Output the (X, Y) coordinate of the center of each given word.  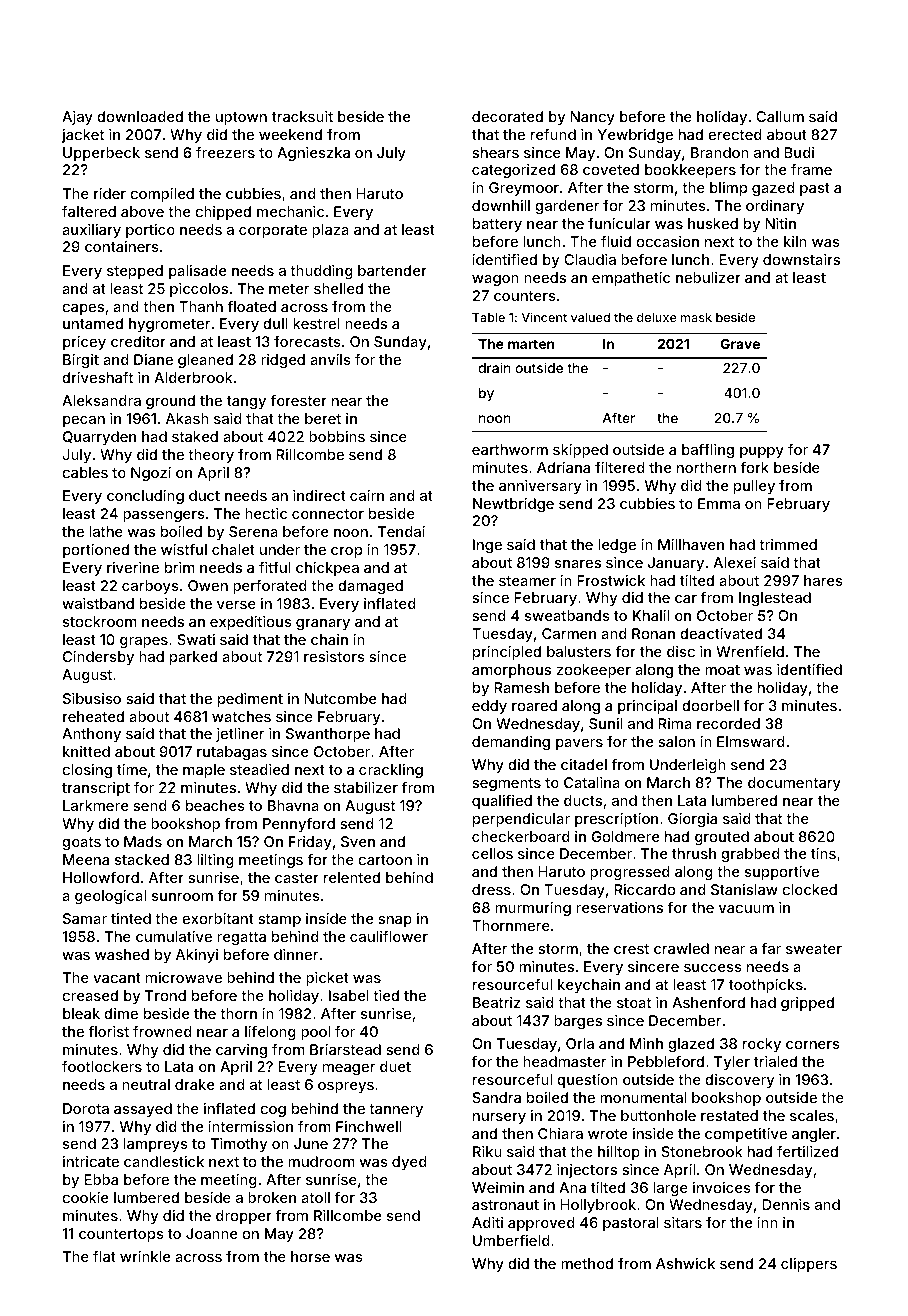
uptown (241, 118)
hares (823, 580)
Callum (780, 116)
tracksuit (302, 116)
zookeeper (593, 671)
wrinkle (145, 1256)
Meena (86, 859)
